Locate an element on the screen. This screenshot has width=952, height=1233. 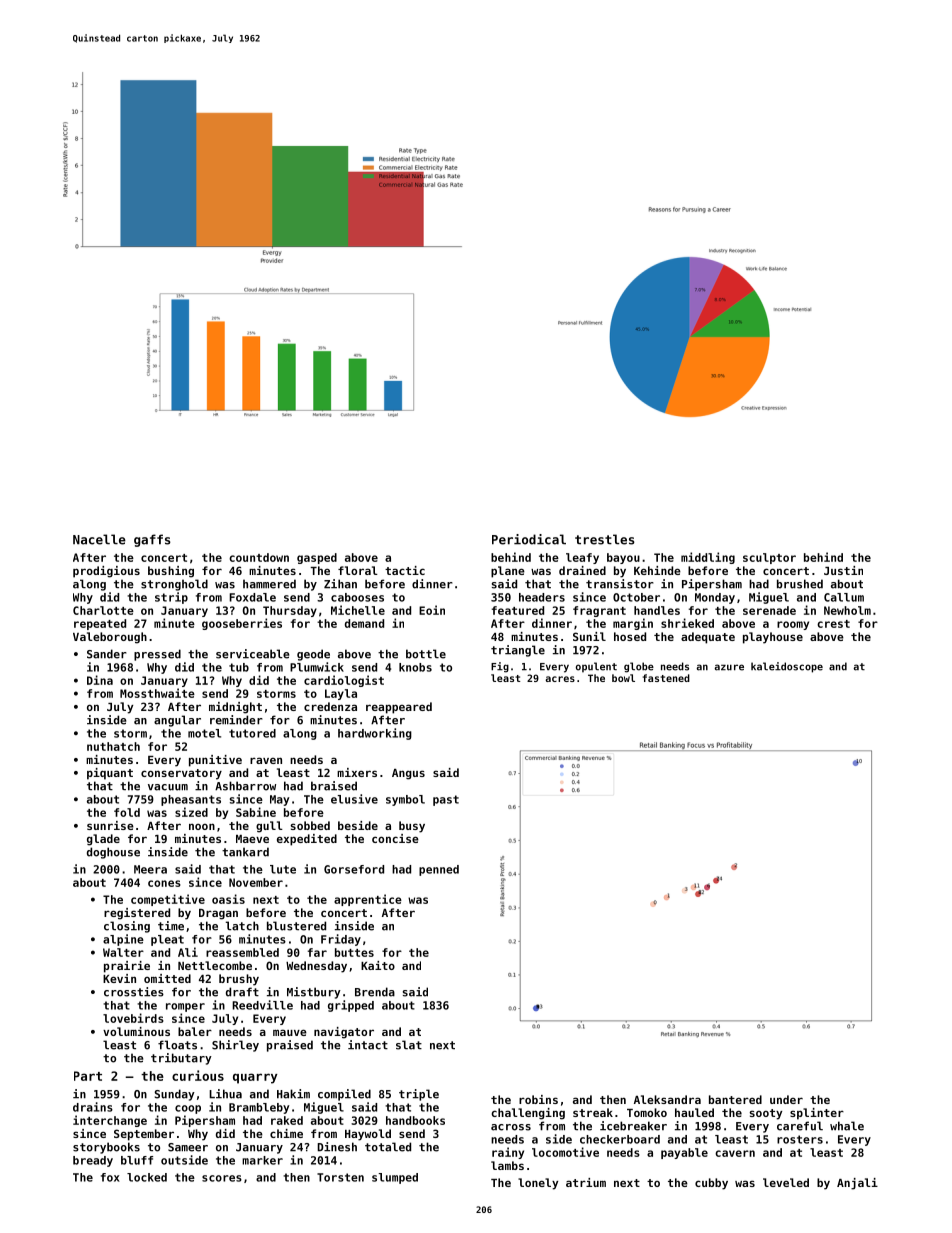
kaleidoscope is located at coordinates (787, 667).
